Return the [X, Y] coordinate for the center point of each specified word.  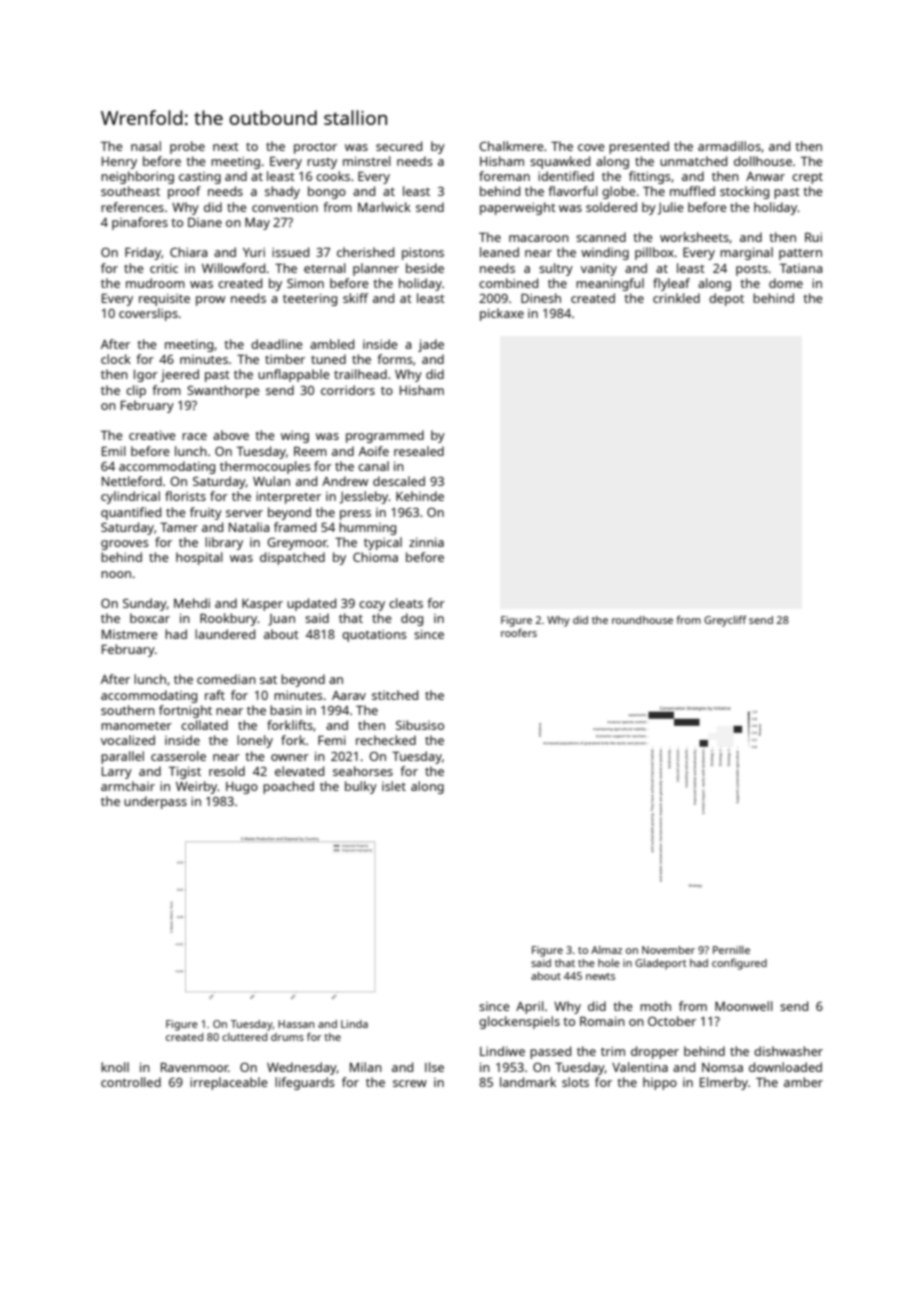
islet [394, 786]
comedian [226, 679]
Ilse [434, 1067]
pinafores [140, 223]
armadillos [729, 146]
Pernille [731, 950]
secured [399, 146]
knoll [115, 1067]
